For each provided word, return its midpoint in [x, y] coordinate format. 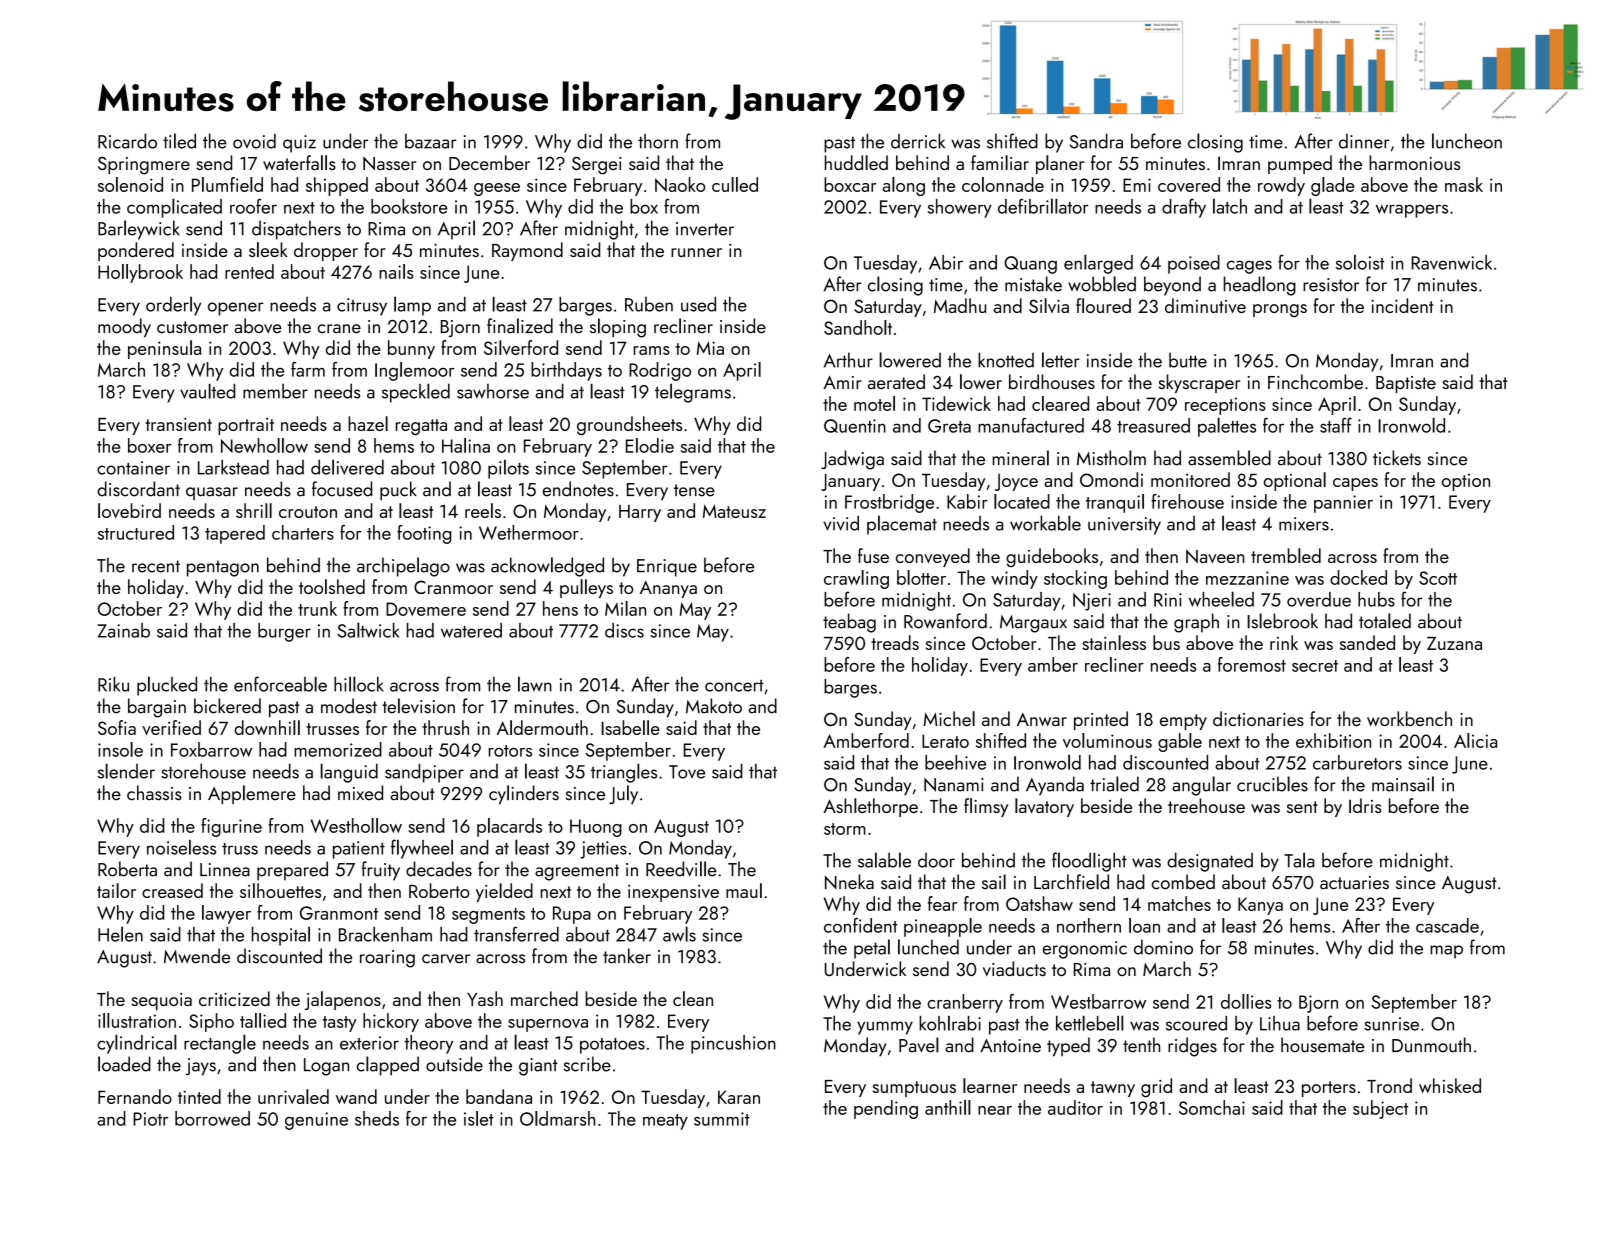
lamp [412, 306]
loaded [124, 1064]
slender [126, 771]
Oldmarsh [557, 1118]
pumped [1300, 164]
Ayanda [1055, 786]
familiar [1000, 162]
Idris [1365, 805]
